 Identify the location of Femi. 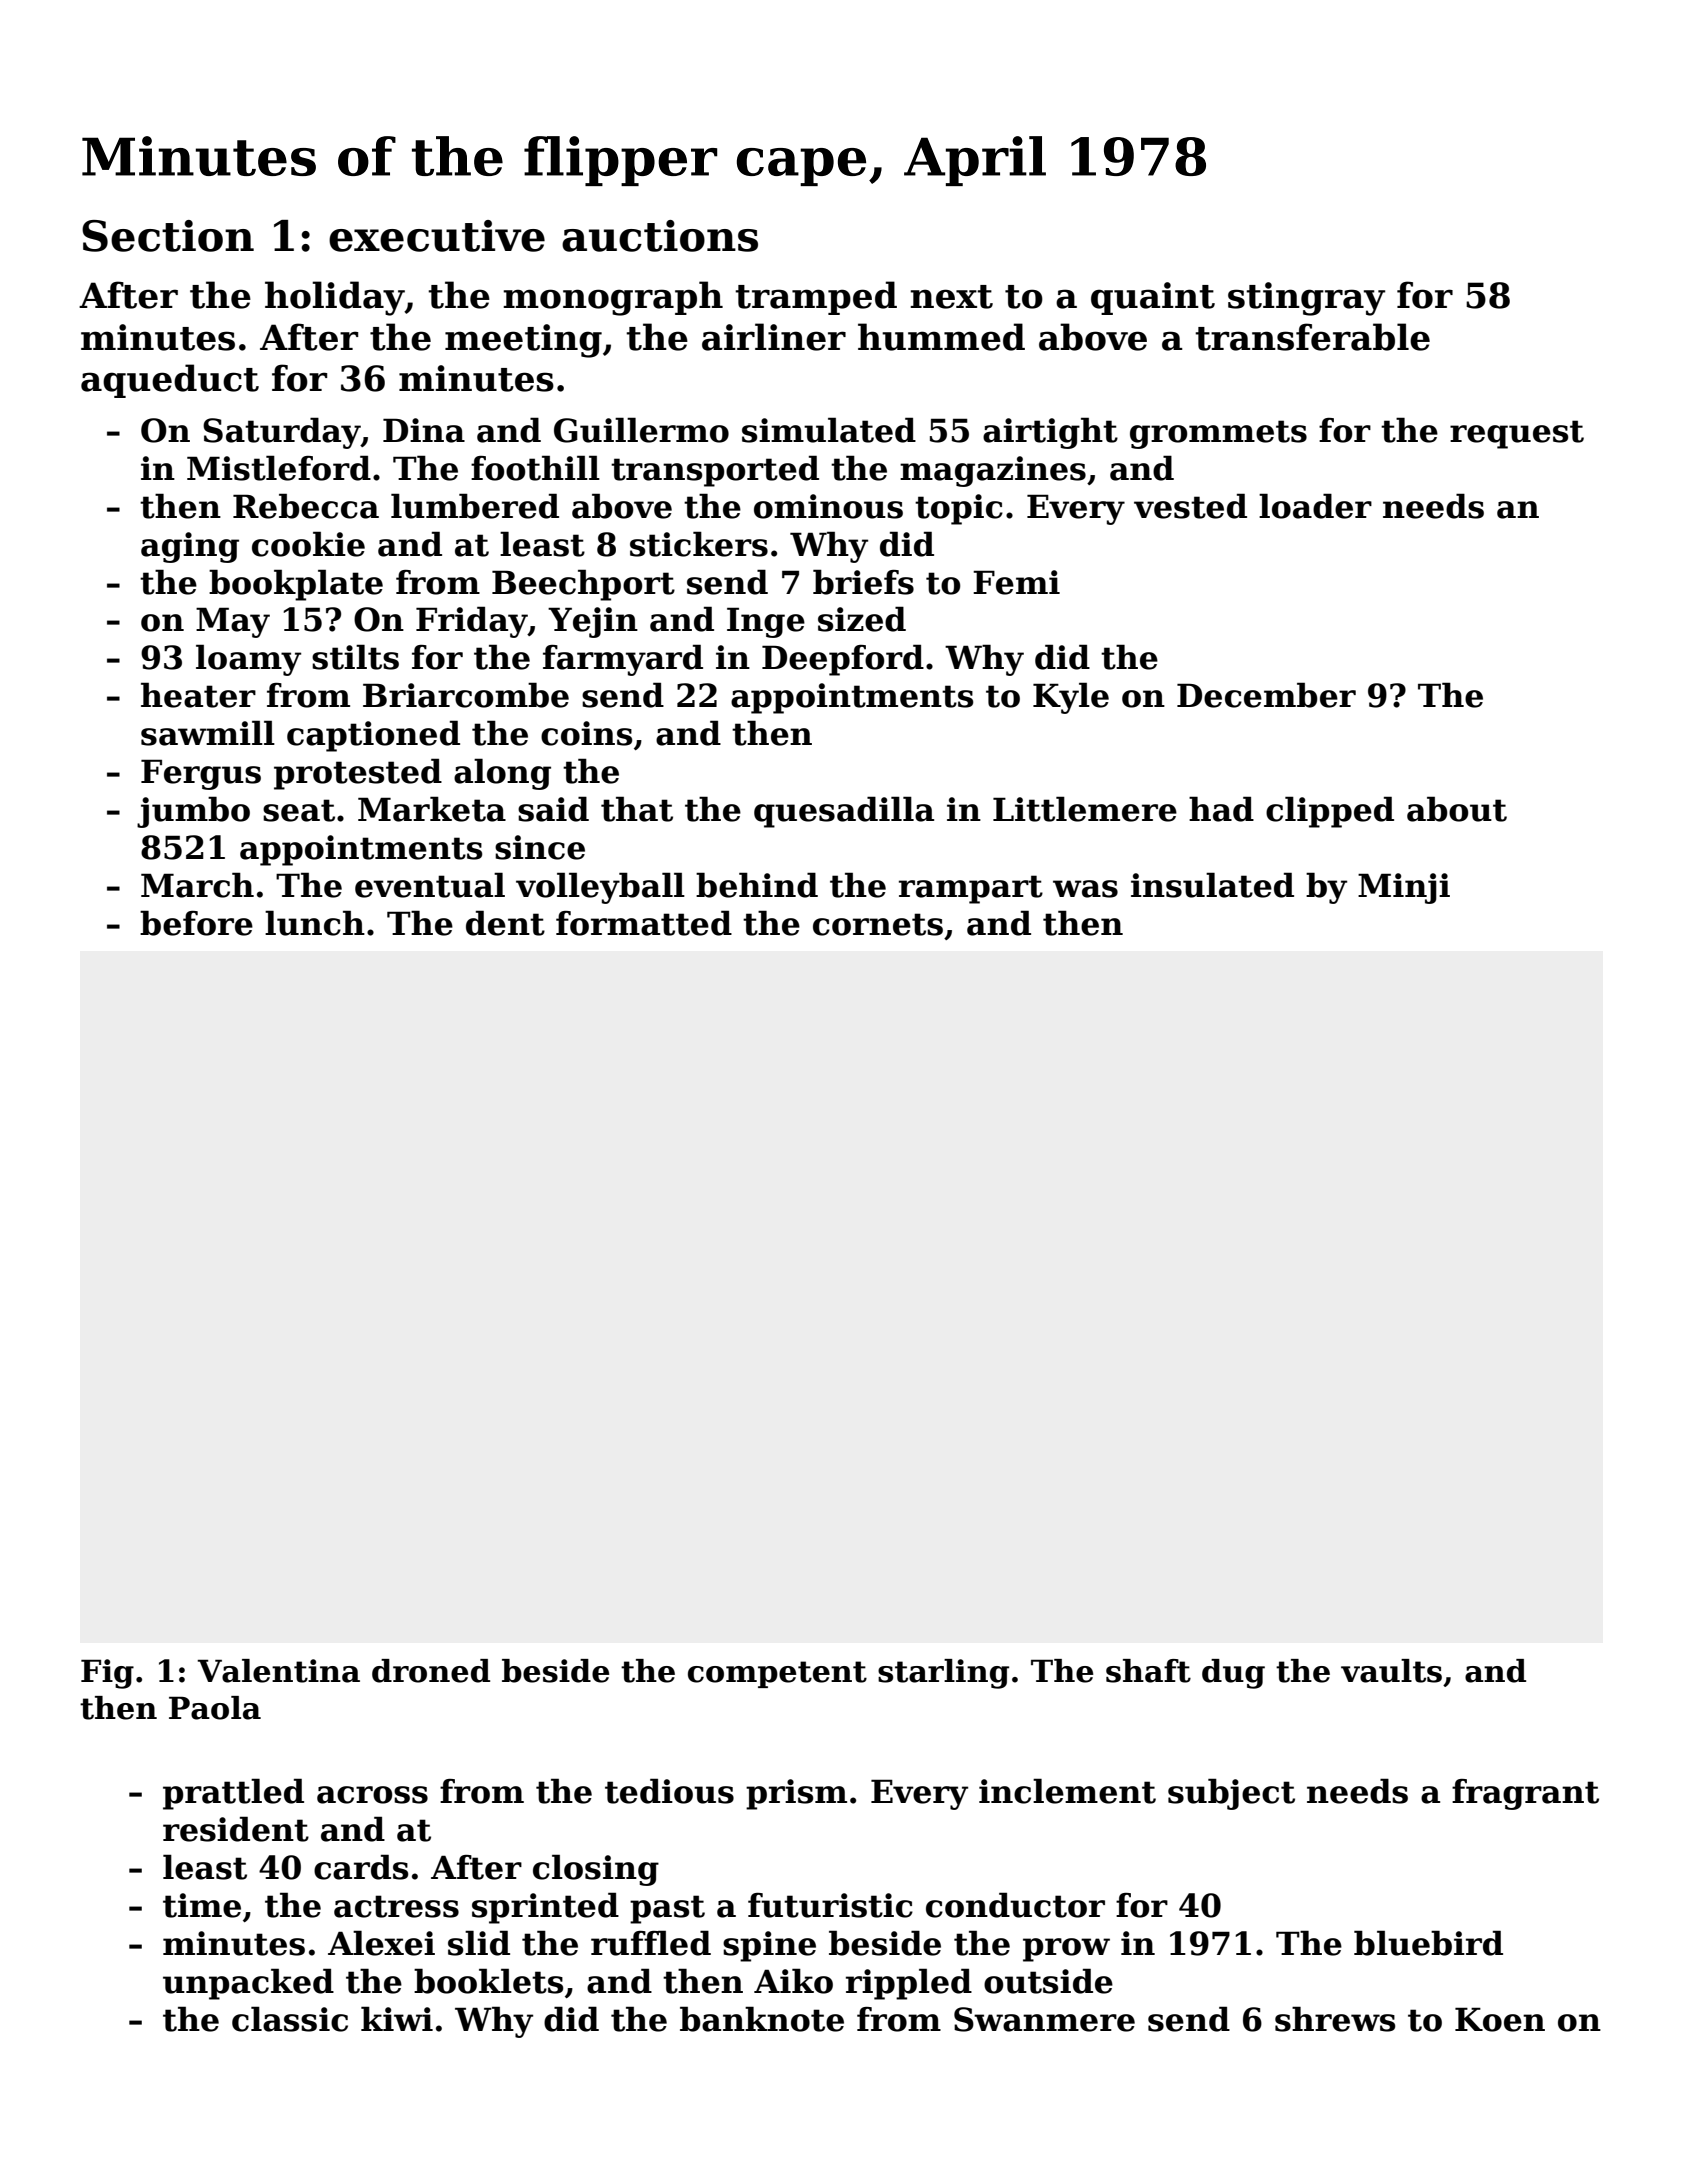
(1016, 582).
